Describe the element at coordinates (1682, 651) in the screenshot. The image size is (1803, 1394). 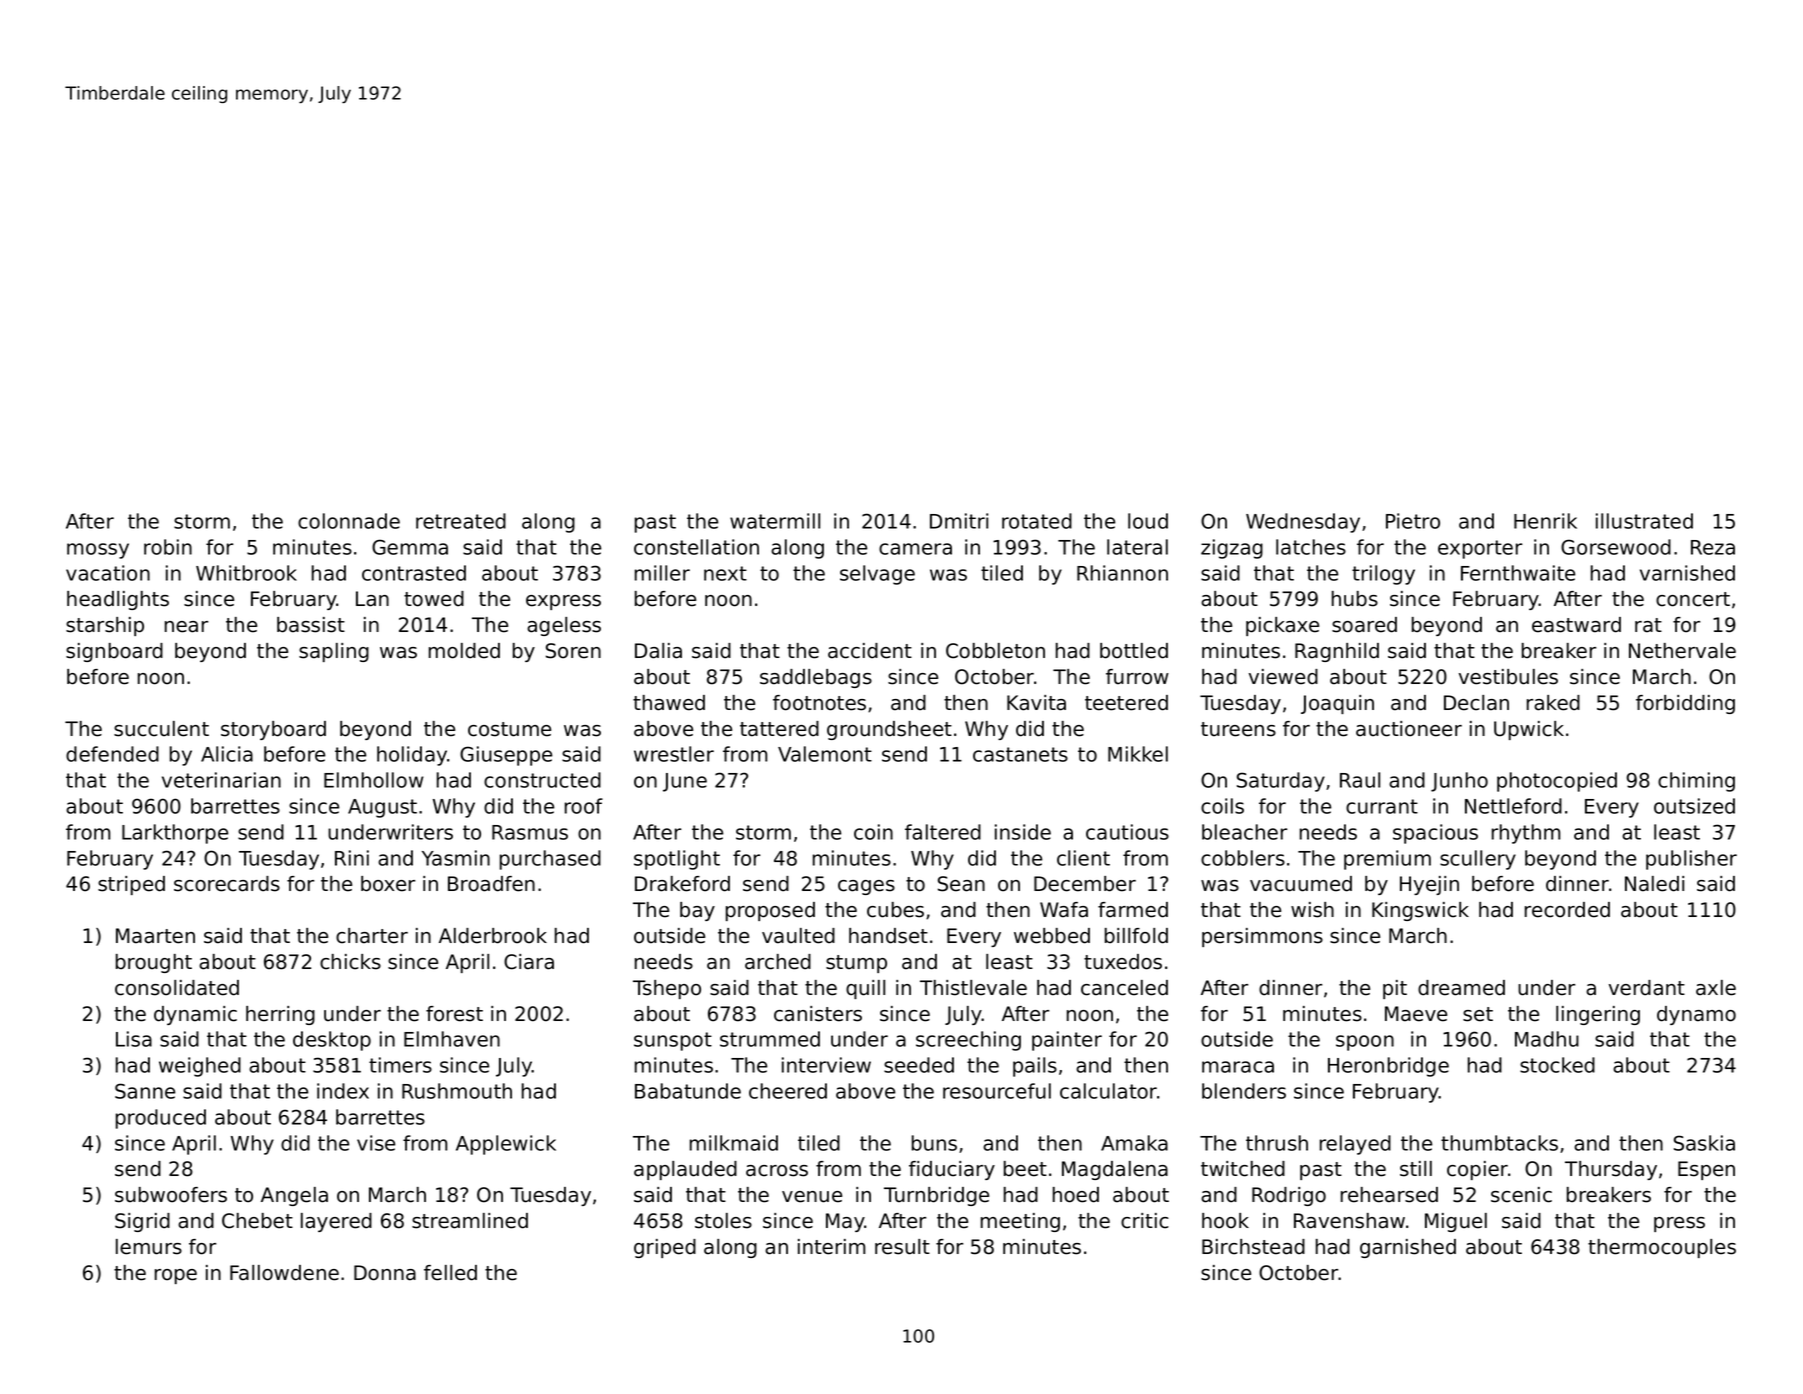
I see `Nethervale` at that location.
